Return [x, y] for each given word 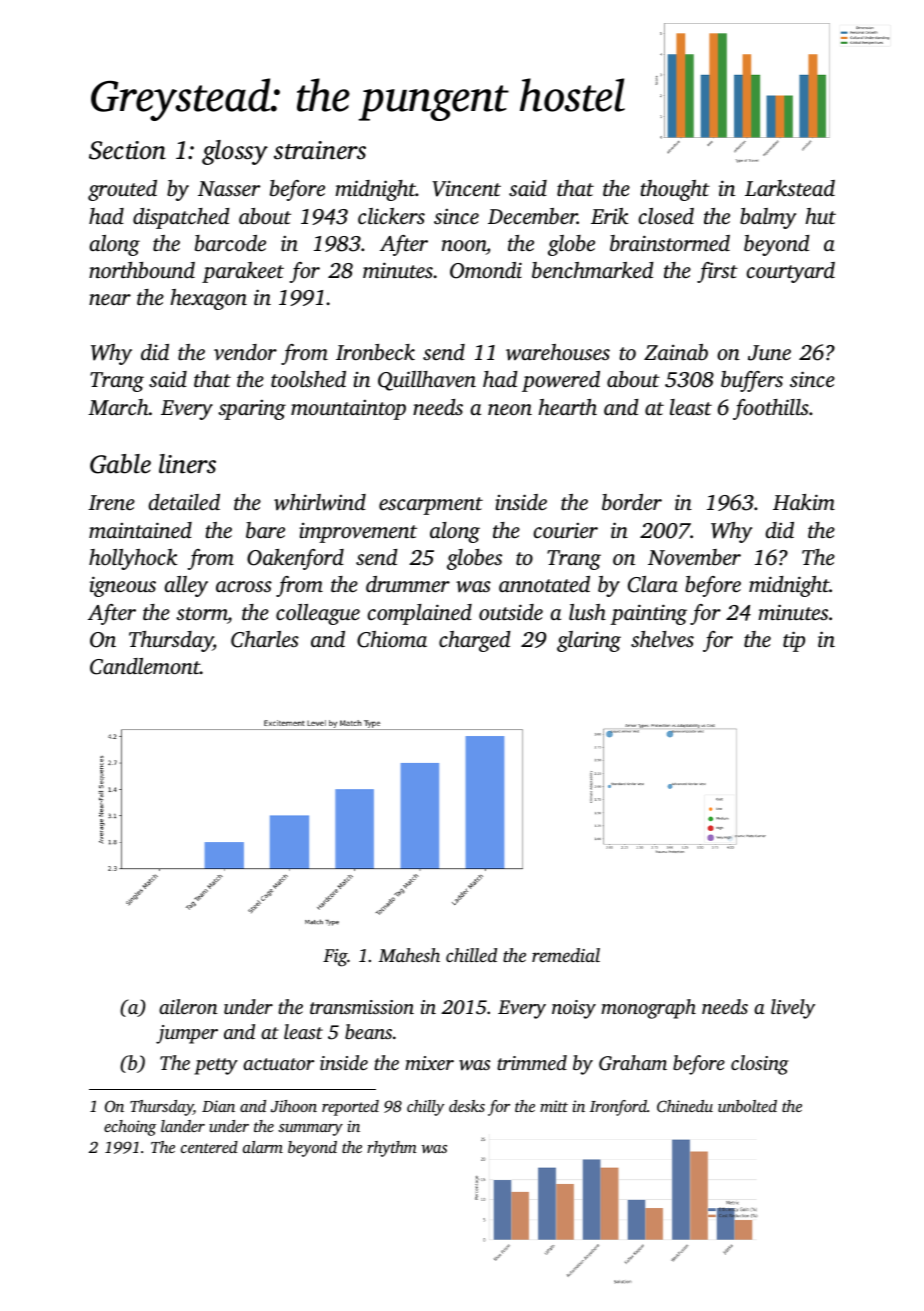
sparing [252, 410]
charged [475, 641]
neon [510, 409]
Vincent [466, 188]
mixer [429, 1063]
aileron [188, 1006]
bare [265, 530]
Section [127, 150]
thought [675, 190]
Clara [653, 584]
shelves [662, 639]
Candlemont [145, 666]
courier [565, 530]
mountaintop [348, 410]
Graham [633, 1063]
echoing [130, 1128]
